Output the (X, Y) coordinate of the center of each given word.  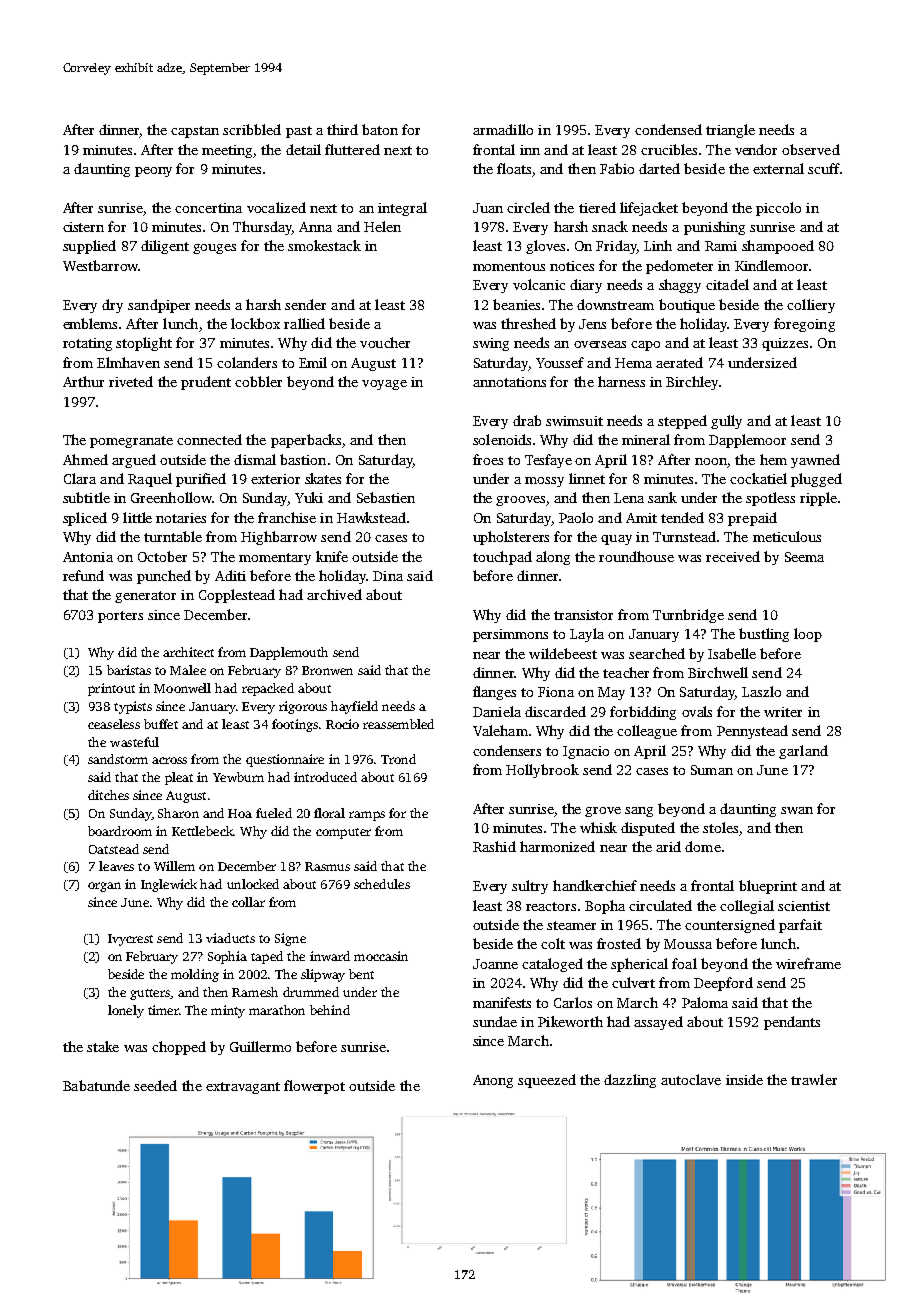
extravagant (243, 1088)
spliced (85, 519)
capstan (195, 132)
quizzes (785, 344)
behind (330, 1010)
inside (744, 1079)
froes (488, 459)
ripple (818, 499)
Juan (488, 208)
